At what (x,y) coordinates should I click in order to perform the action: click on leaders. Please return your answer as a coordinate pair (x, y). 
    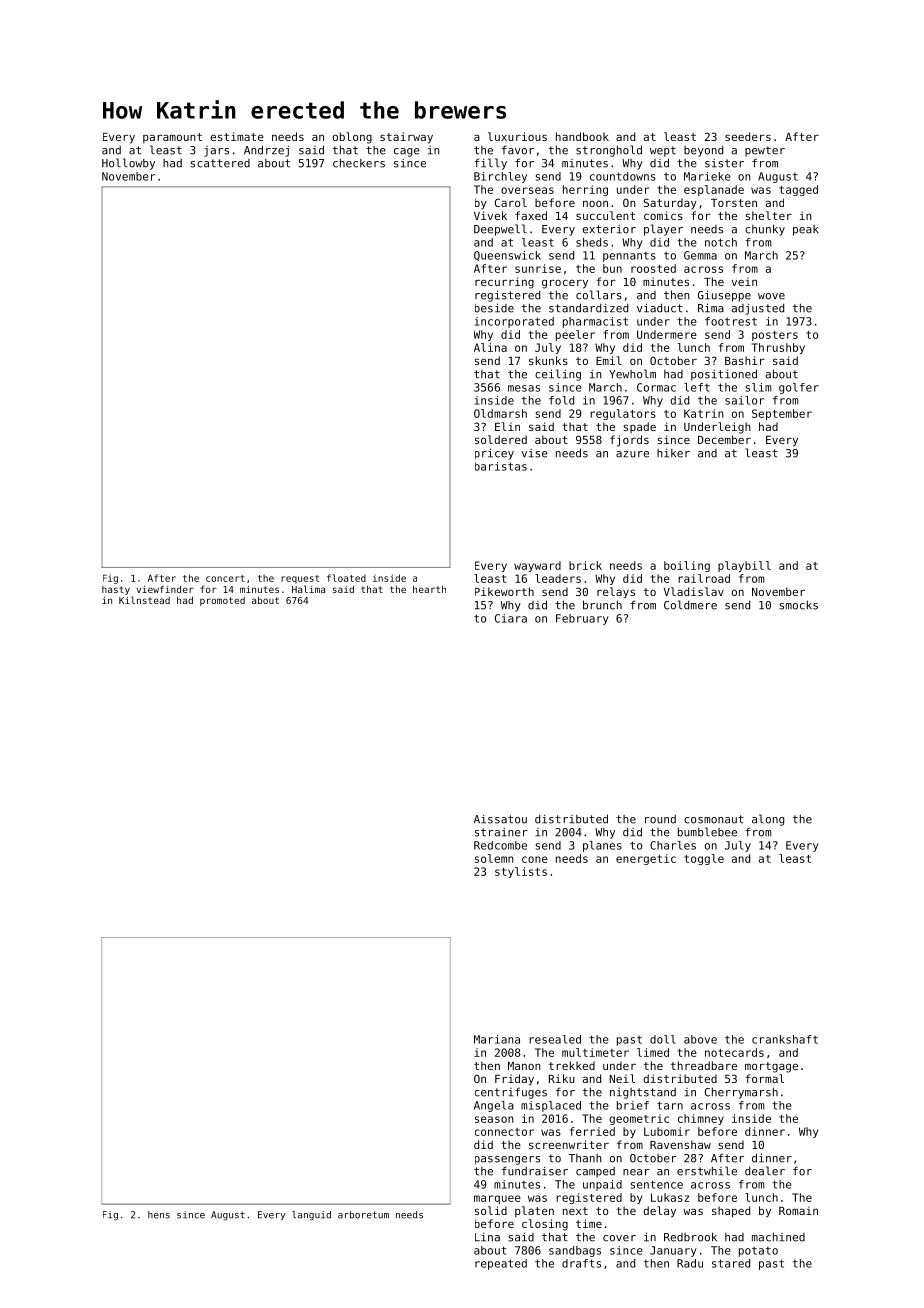
    Looking at the image, I should click on (558, 578).
